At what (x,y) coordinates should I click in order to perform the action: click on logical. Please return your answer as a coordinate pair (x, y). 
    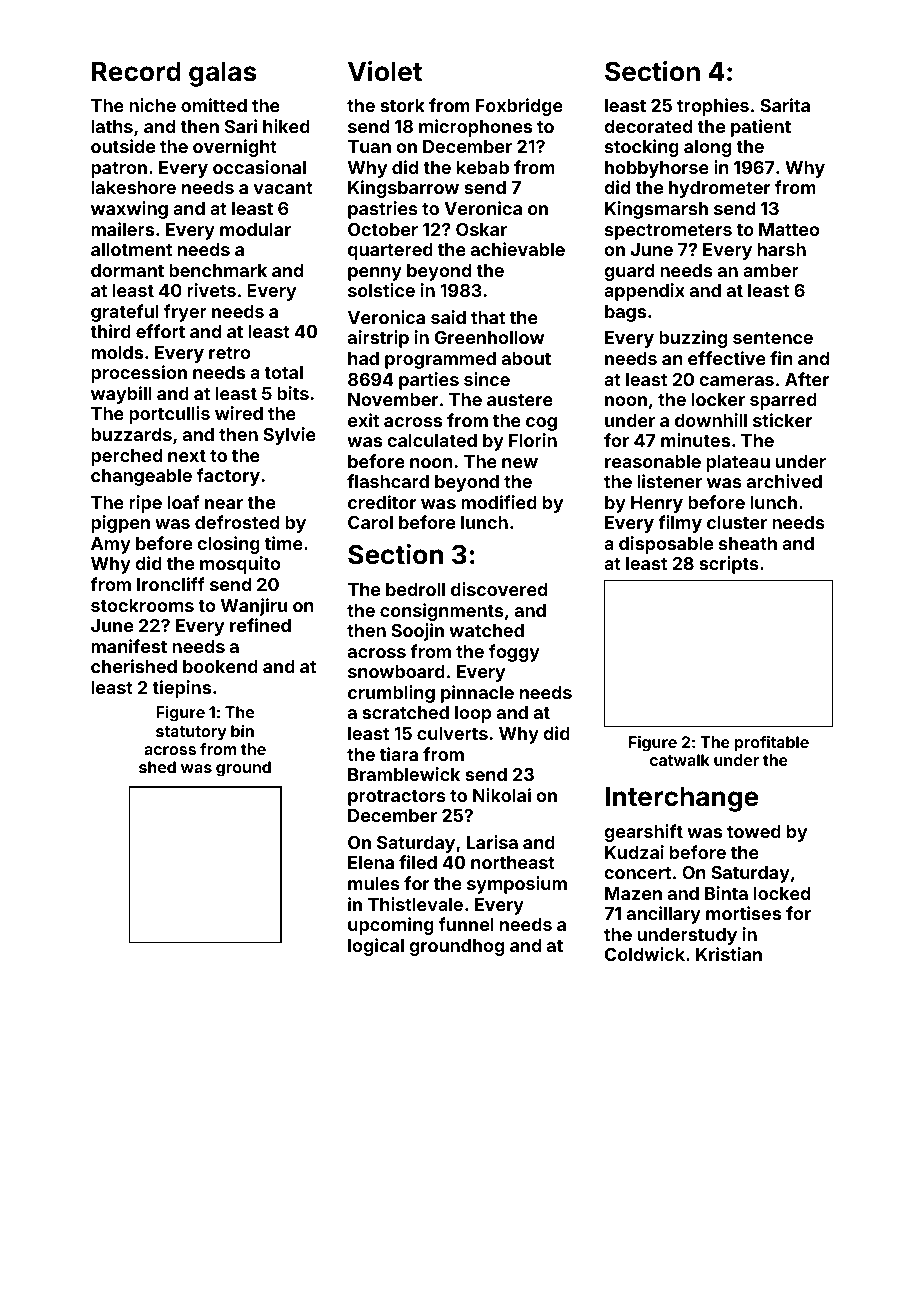
    Looking at the image, I should click on (376, 947).
